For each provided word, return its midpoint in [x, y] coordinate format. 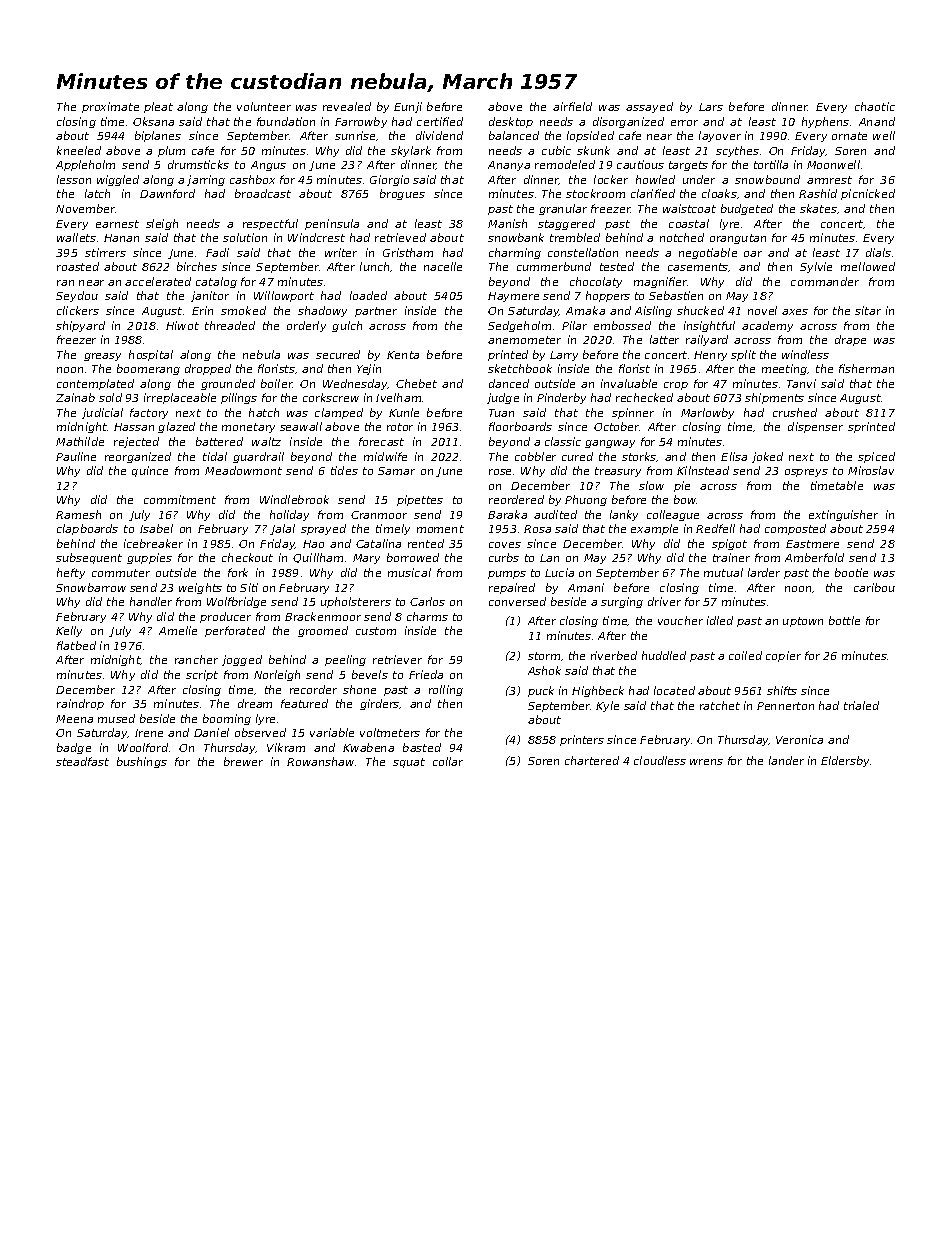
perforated [235, 631]
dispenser [815, 427]
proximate [110, 107]
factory [149, 413]
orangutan [738, 239]
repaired [512, 588]
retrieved [400, 237]
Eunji [408, 107]
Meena [74, 719]
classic [563, 441]
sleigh [162, 224]
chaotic [875, 106]
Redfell [715, 528]
